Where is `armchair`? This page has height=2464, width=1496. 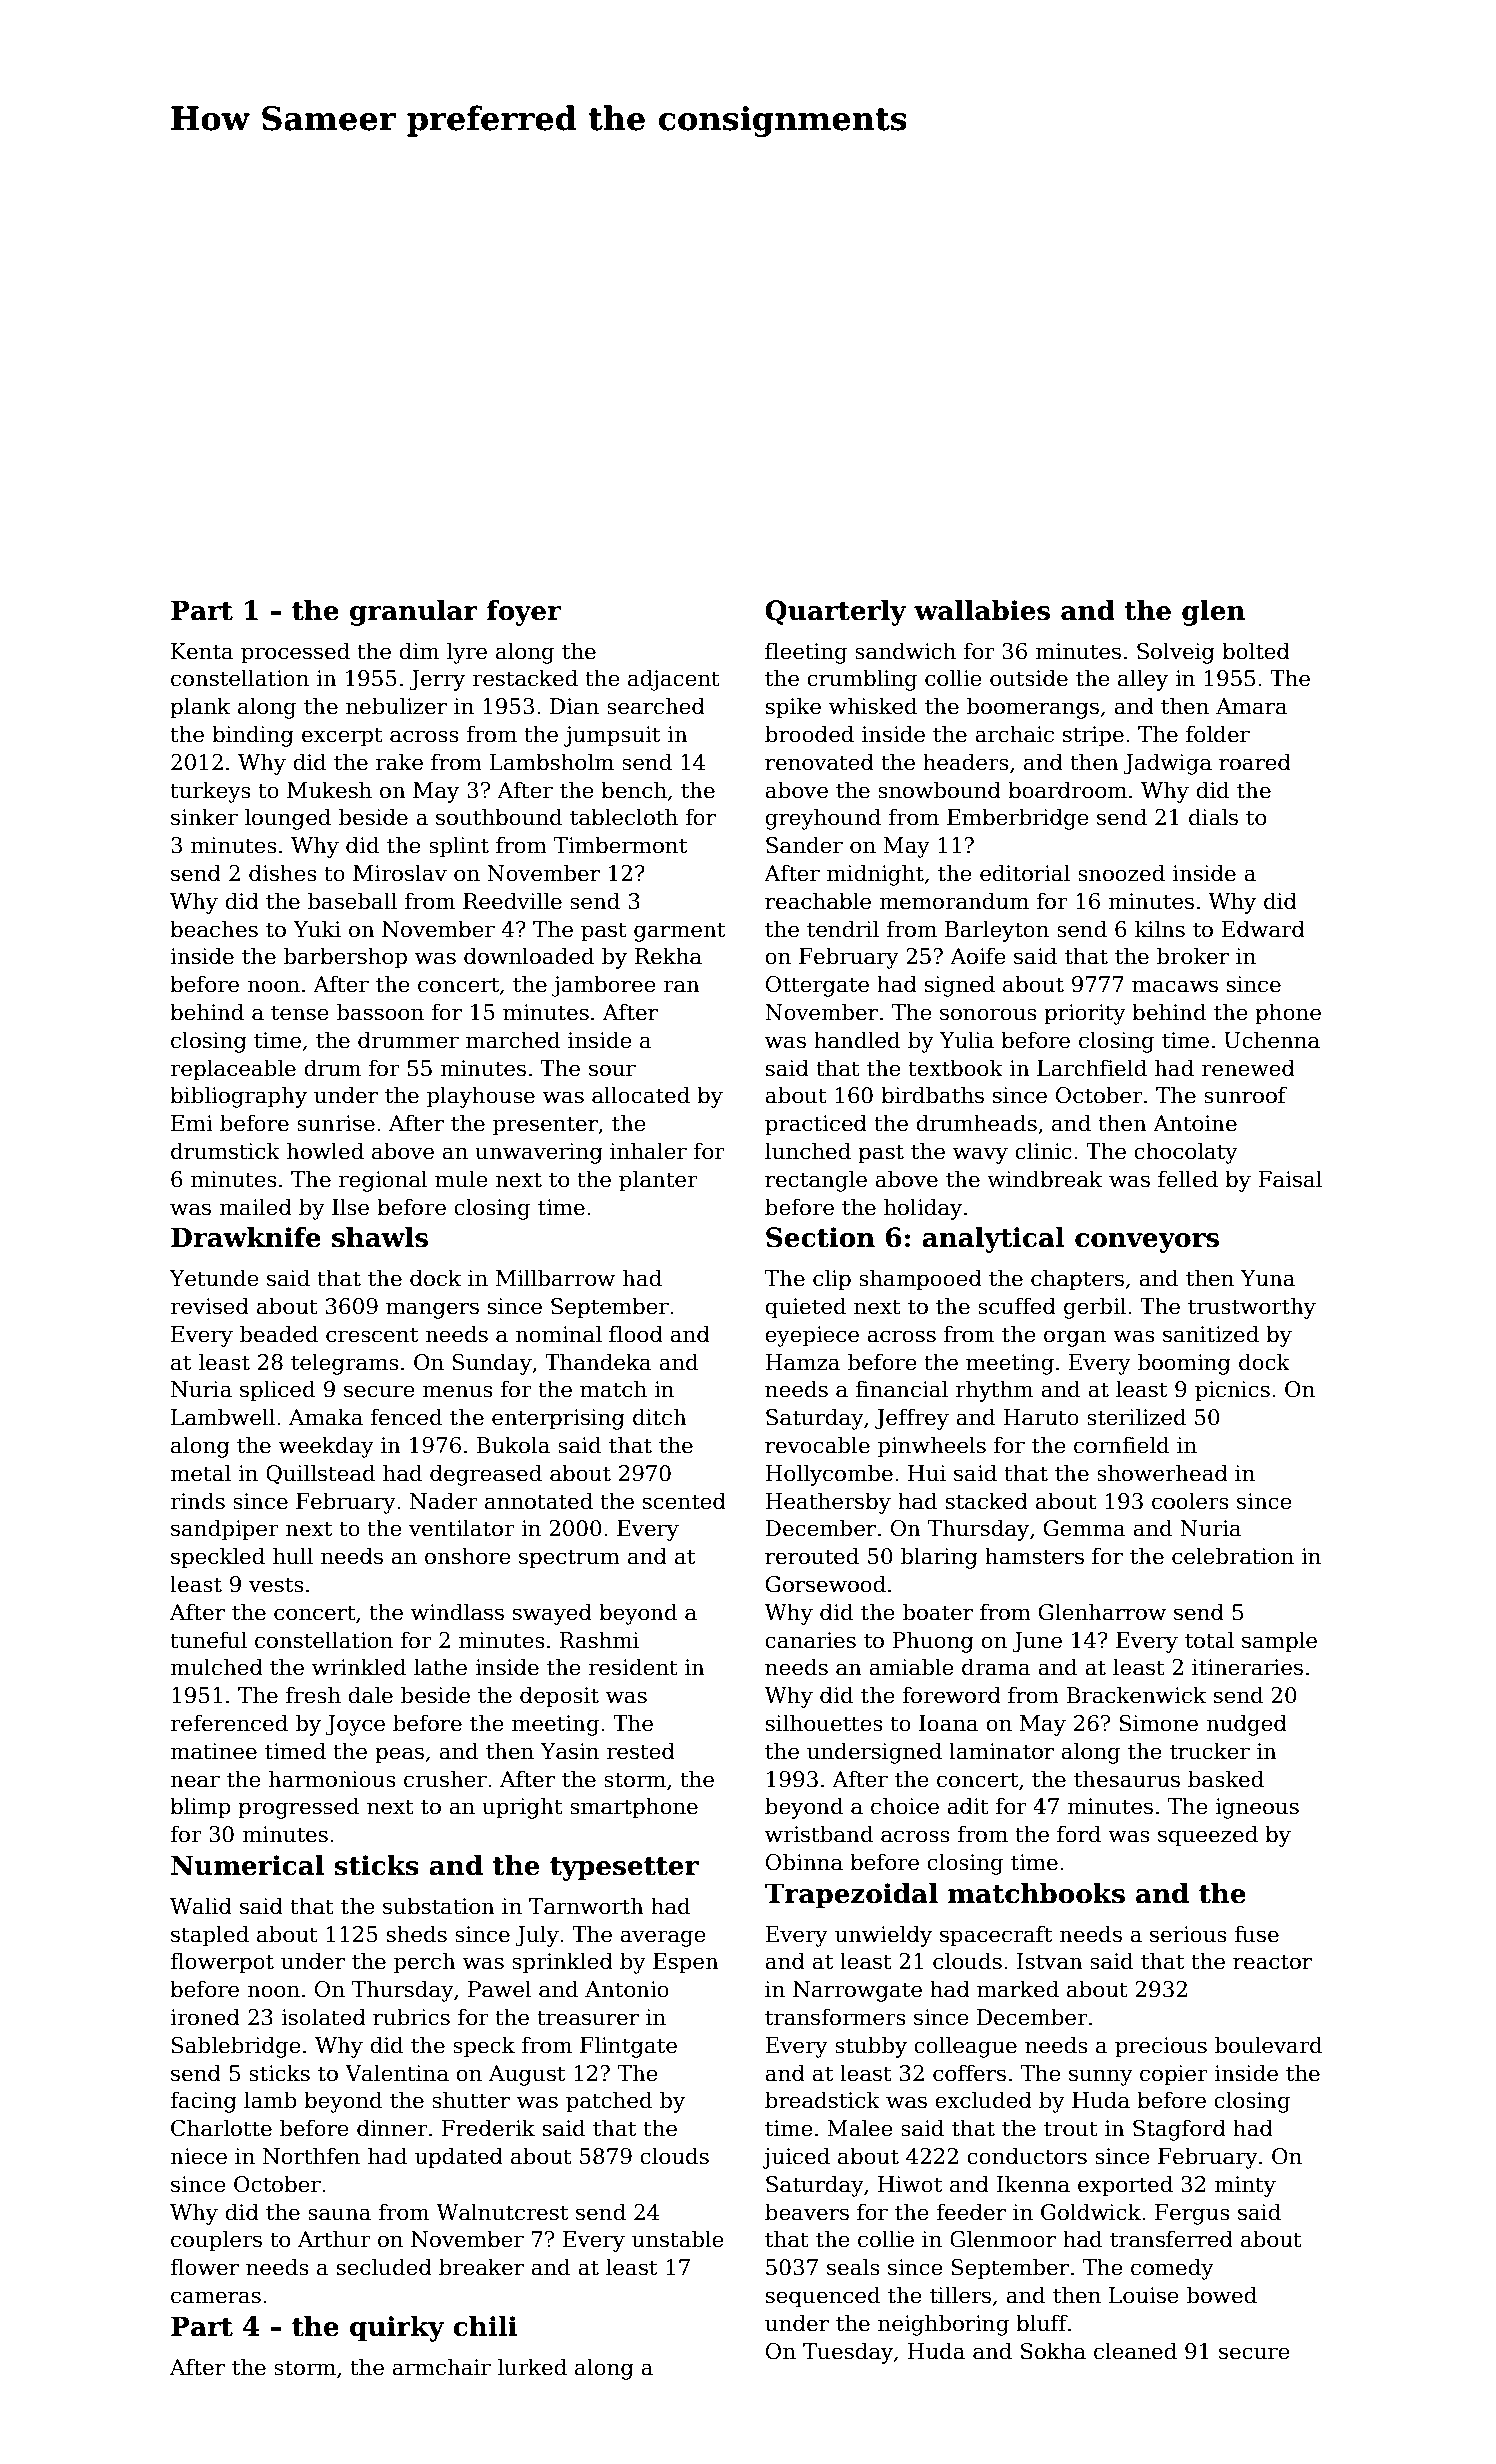 armchair is located at coordinates (441, 2367).
